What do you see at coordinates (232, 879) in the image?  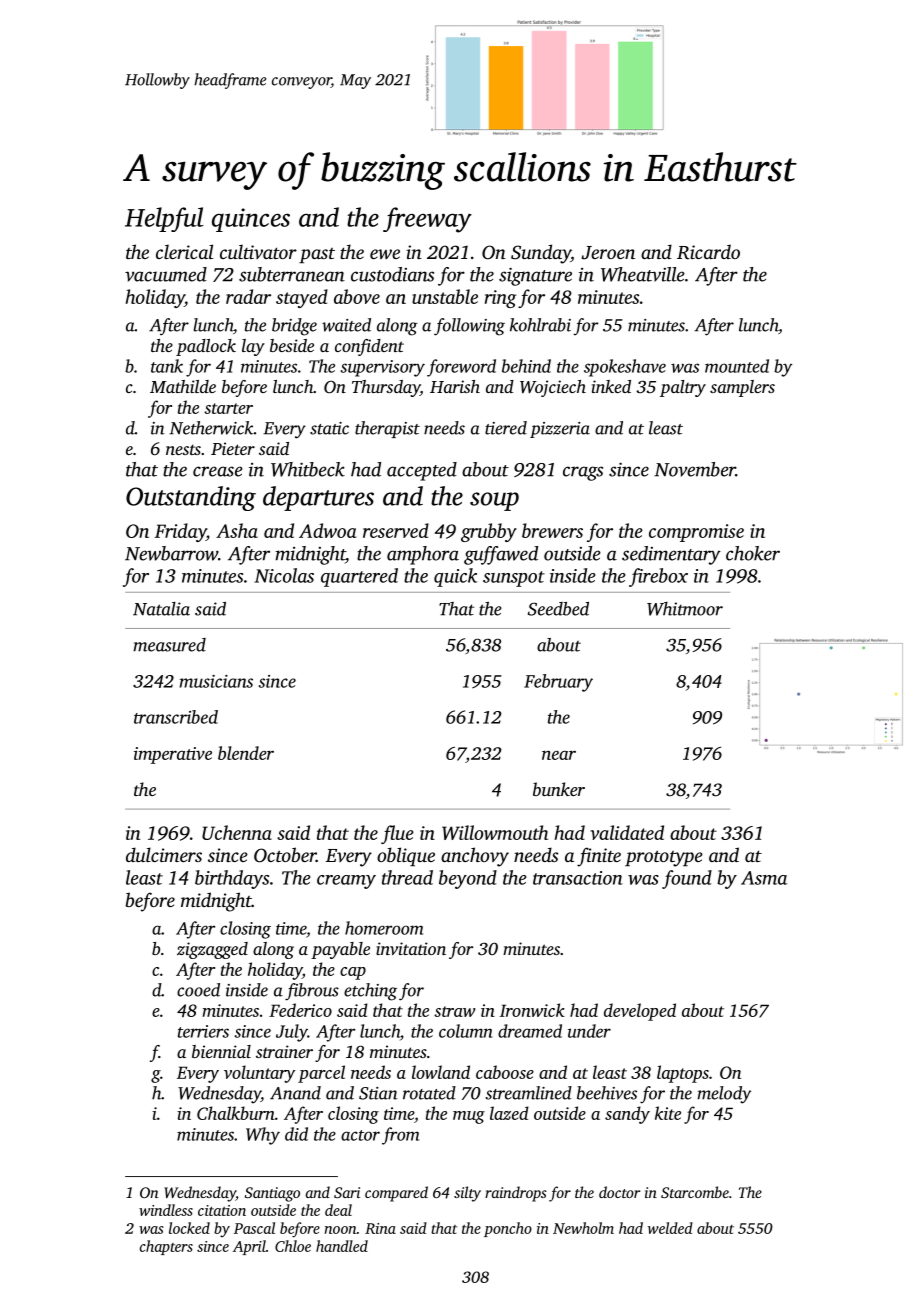 I see `birthdays` at bounding box center [232, 879].
